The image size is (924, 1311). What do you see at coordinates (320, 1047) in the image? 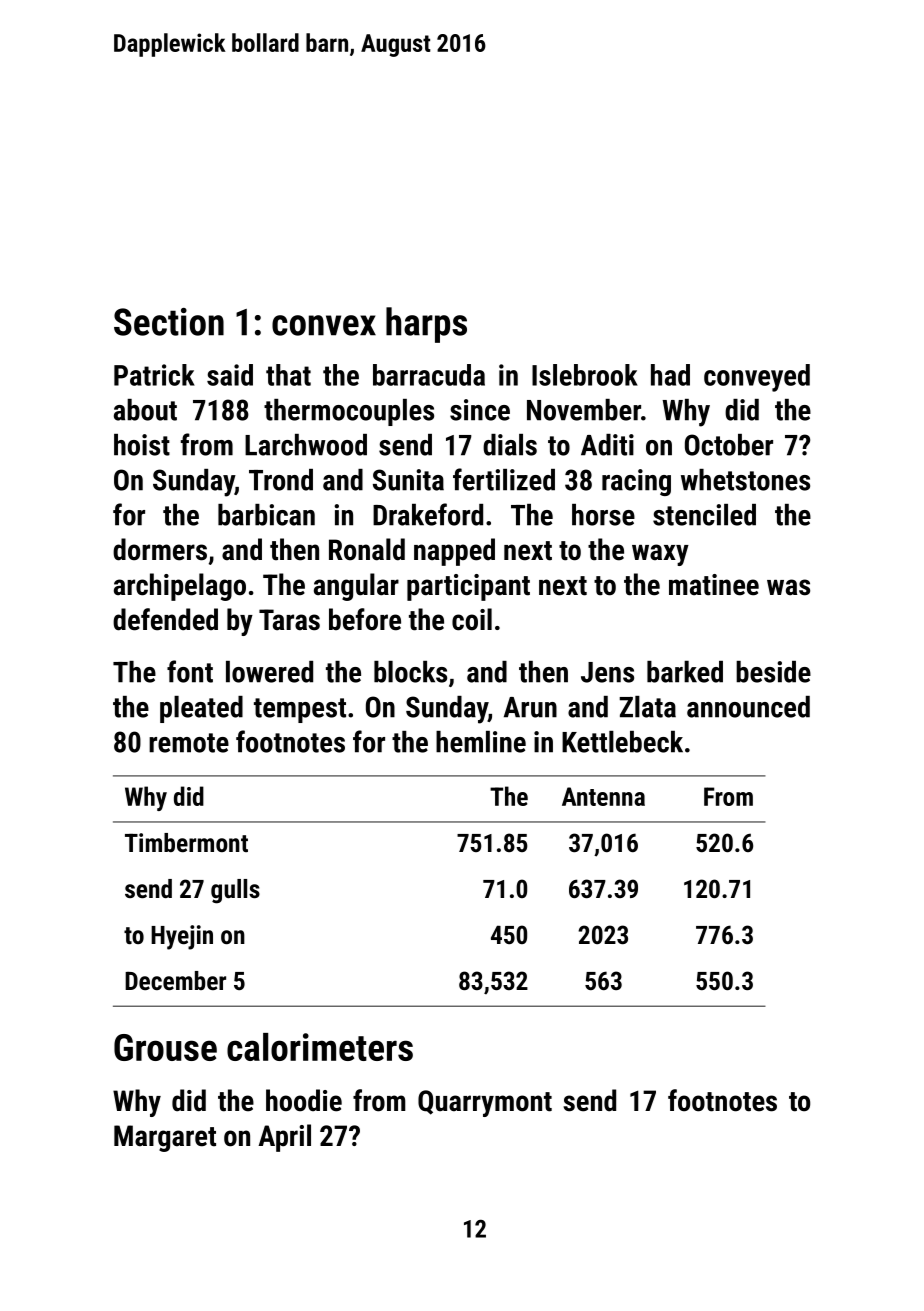
I see `calorimeters` at bounding box center [320, 1047].
